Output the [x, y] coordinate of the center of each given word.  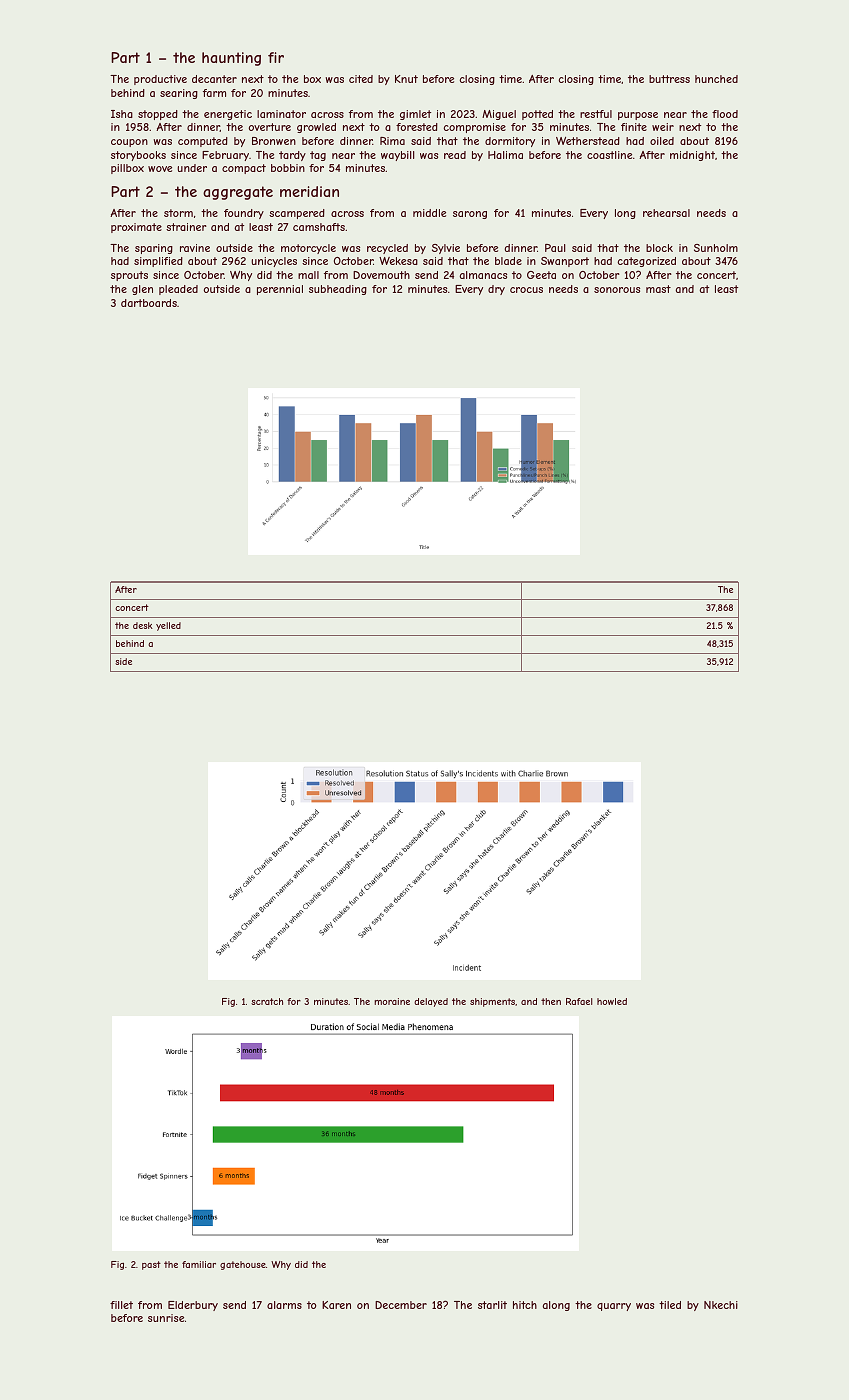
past [151, 1265]
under [192, 168]
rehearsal [666, 213]
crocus [526, 290]
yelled [168, 626]
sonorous [617, 290]
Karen [336, 1305]
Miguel [499, 115]
